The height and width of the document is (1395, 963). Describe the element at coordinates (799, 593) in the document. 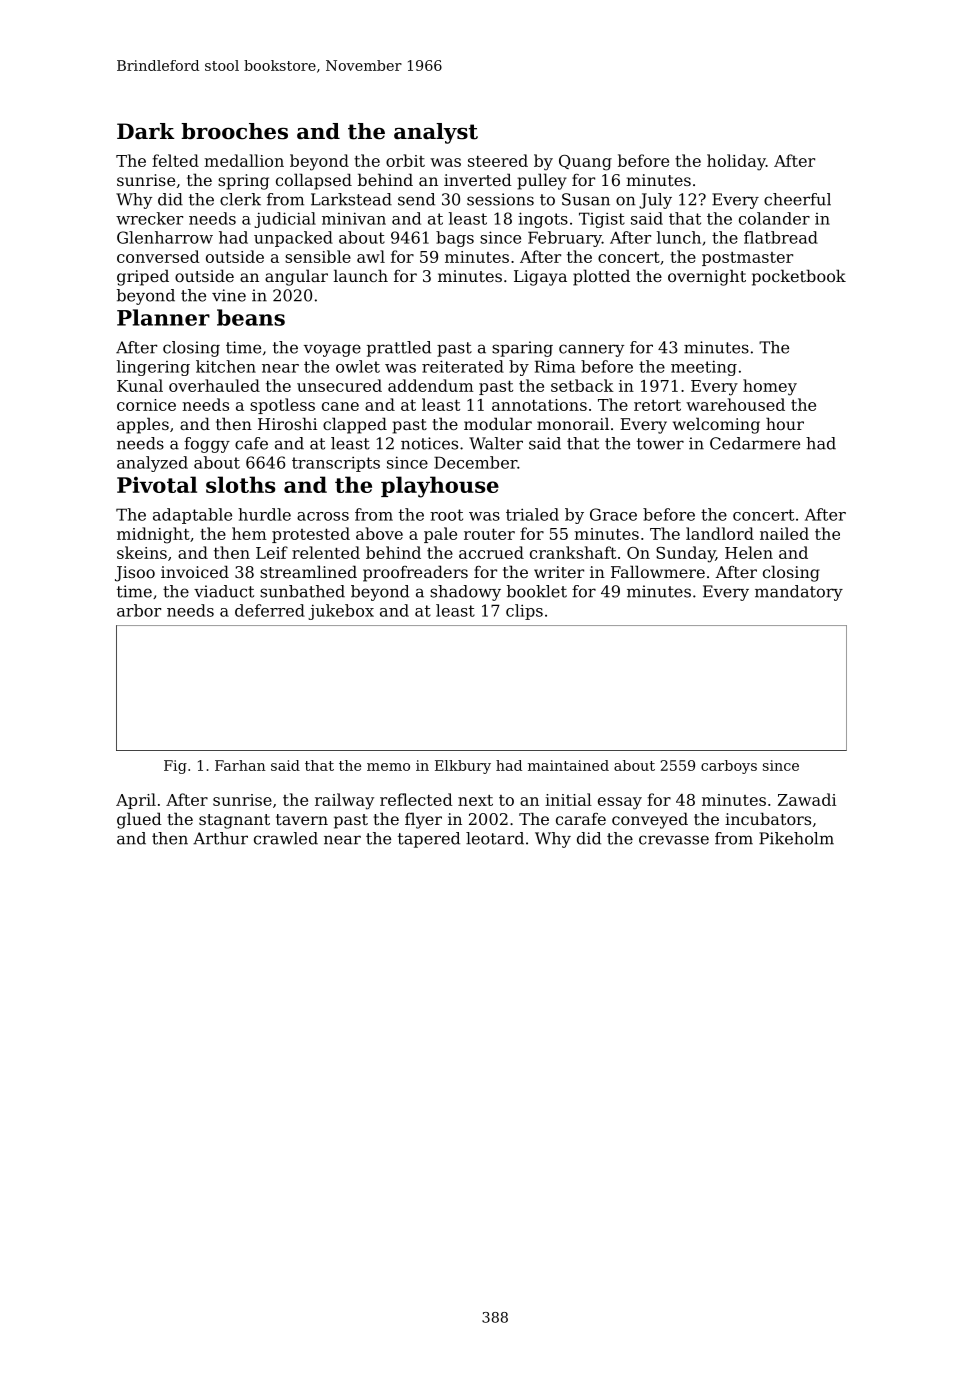

I see `mandatory` at that location.
